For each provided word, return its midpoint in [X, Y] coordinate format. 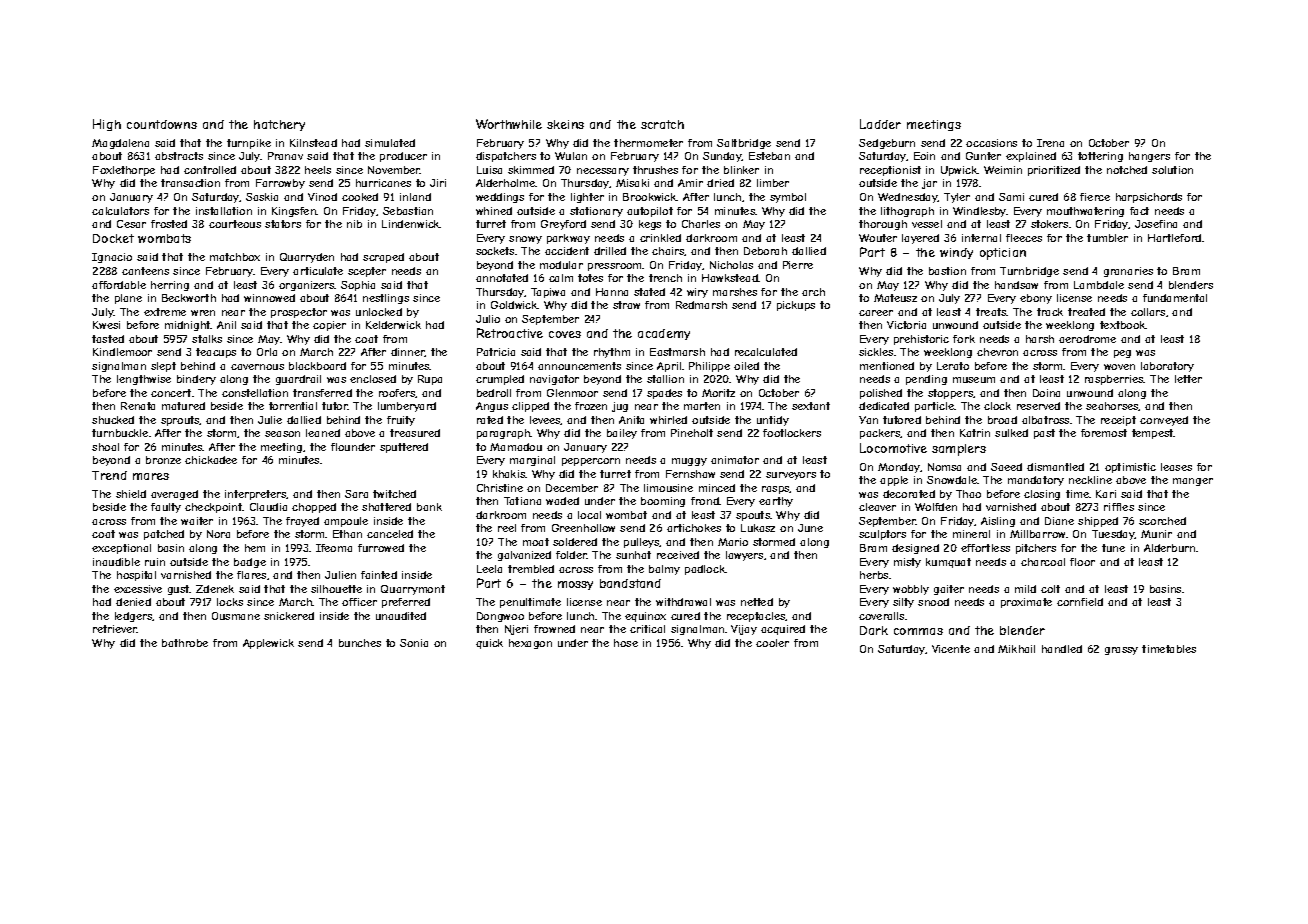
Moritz [718, 393]
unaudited [401, 616]
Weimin [1003, 170]
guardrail [298, 380]
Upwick [959, 171]
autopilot [650, 212]
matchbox [235, 257]
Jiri [438, 183]
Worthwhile [509, 124]
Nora [218, 534]
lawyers [744, 556]
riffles [1119, 507]
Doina [1046, 393]
